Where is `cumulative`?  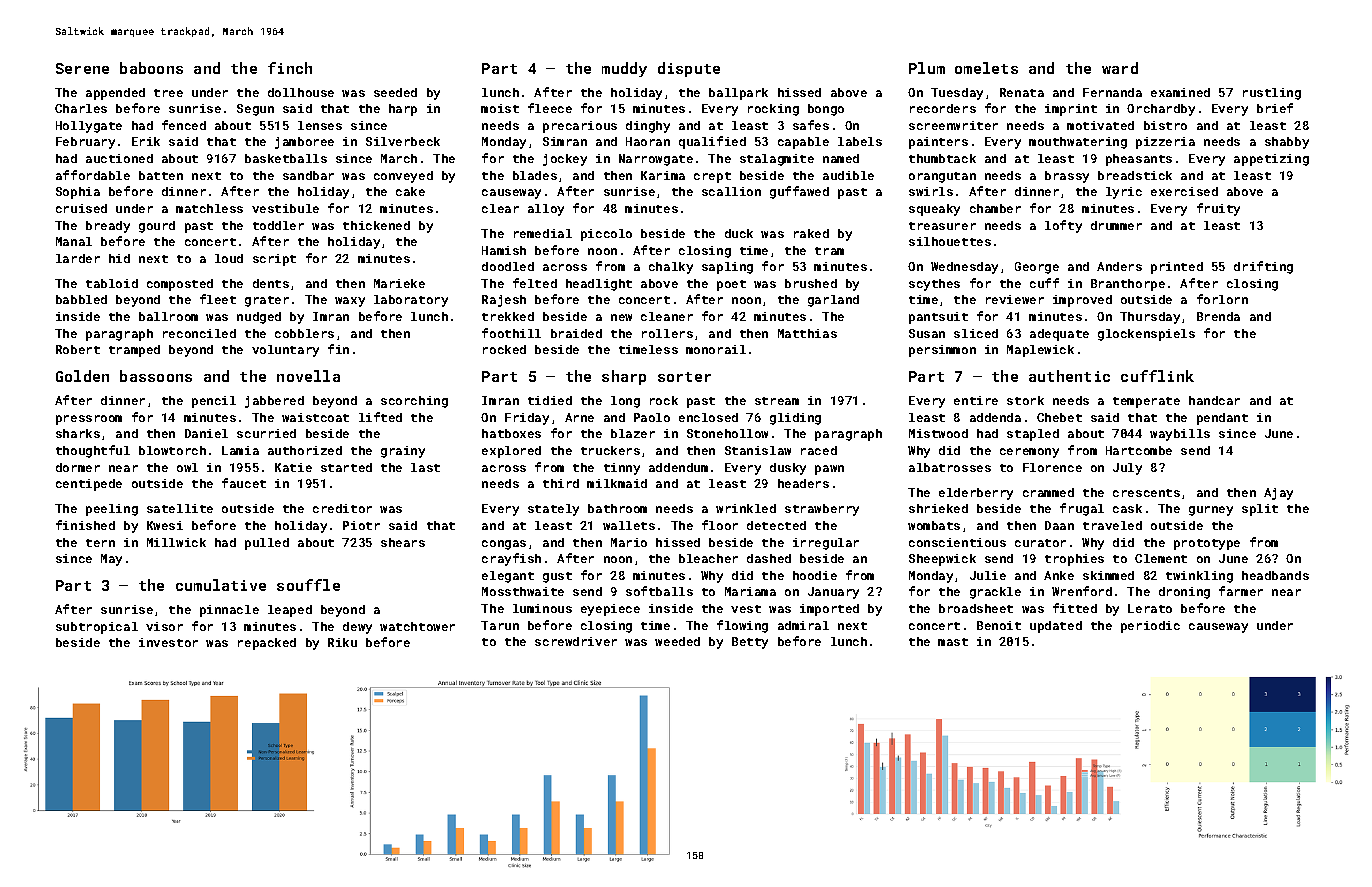 cumulative is located at coordinates (221, 585).
